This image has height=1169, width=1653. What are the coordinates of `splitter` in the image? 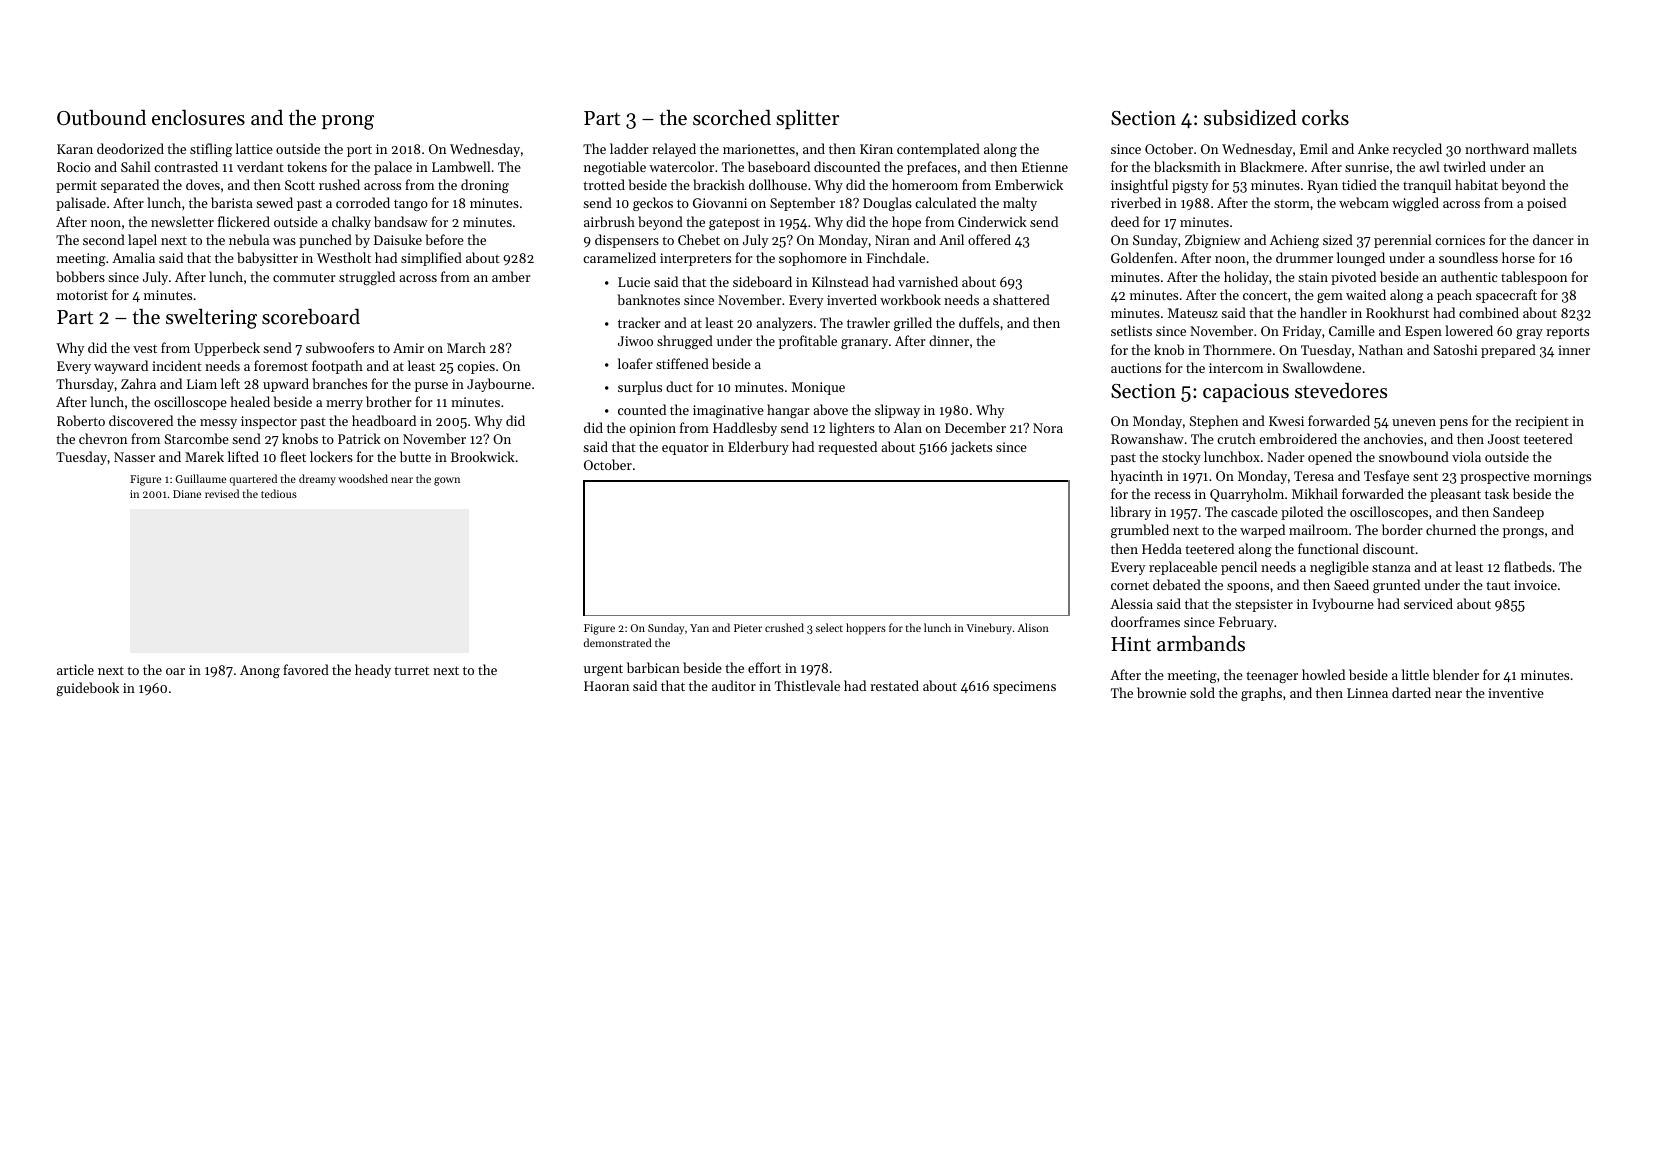 It's located at (807, 119).
